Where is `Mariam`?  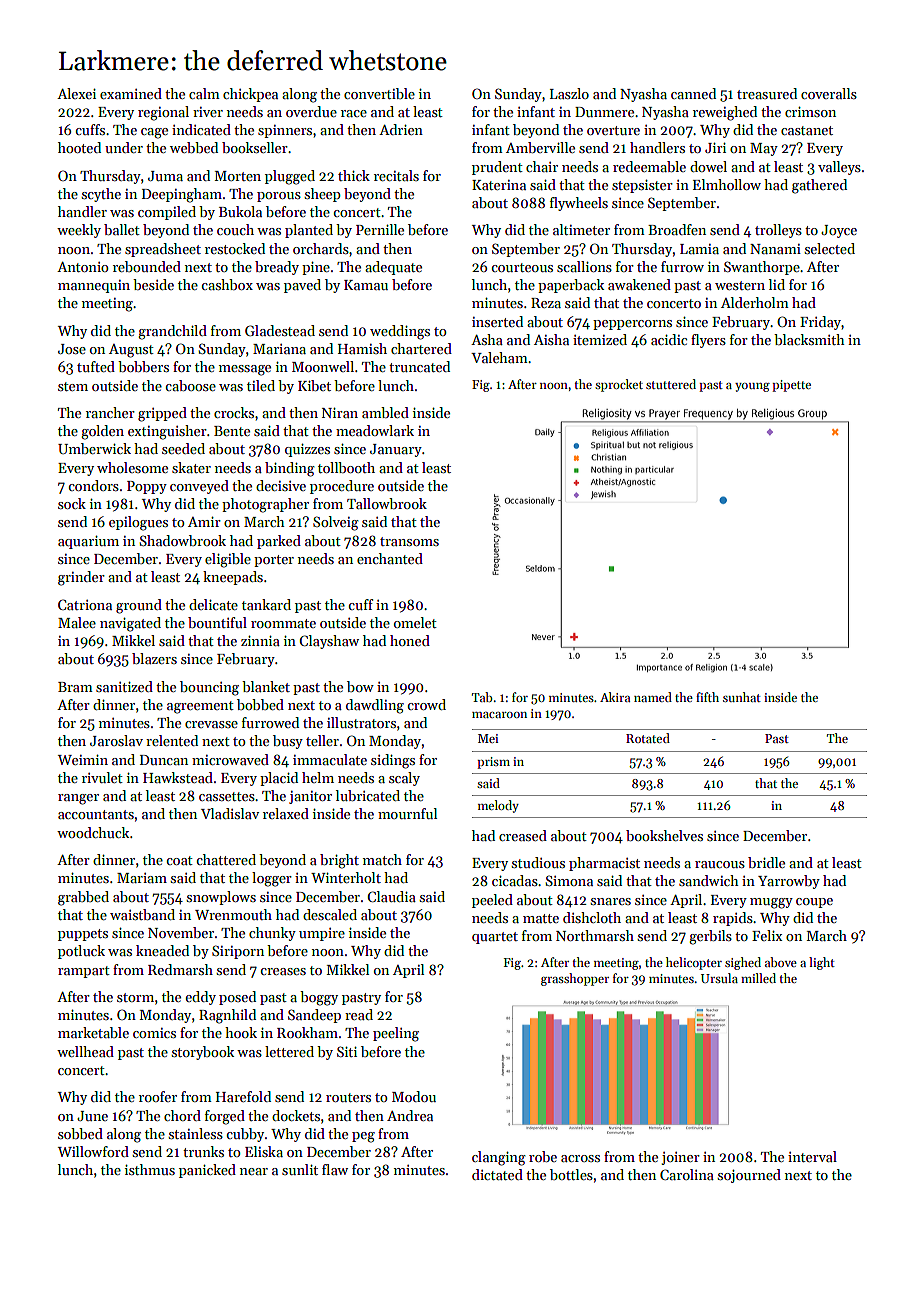 Mariam is located at coordinates (142, 878).
